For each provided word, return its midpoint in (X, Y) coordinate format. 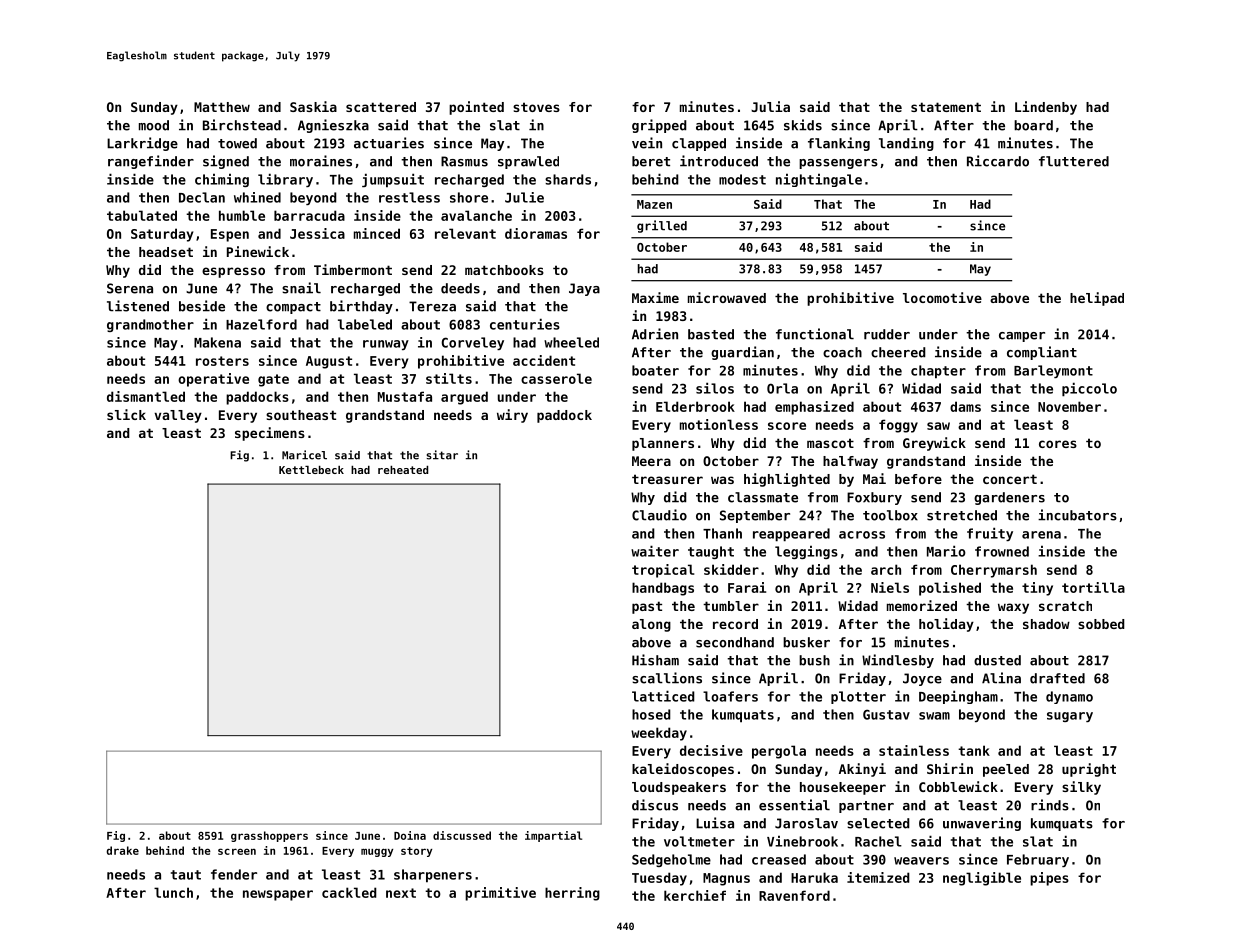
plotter (858, 697)
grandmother (150, 325)
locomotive (942, 297)
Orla (782, 388)
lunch (173, 892)
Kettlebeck (311, 470)
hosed (651, 714)
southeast (301, 415)
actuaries (389, 143)
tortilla (1093, 587)
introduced (719, 161)
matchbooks (504, 270)
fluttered (1074, 161)
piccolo (1089, 389)
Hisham (655, 660)
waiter (655, 551)
